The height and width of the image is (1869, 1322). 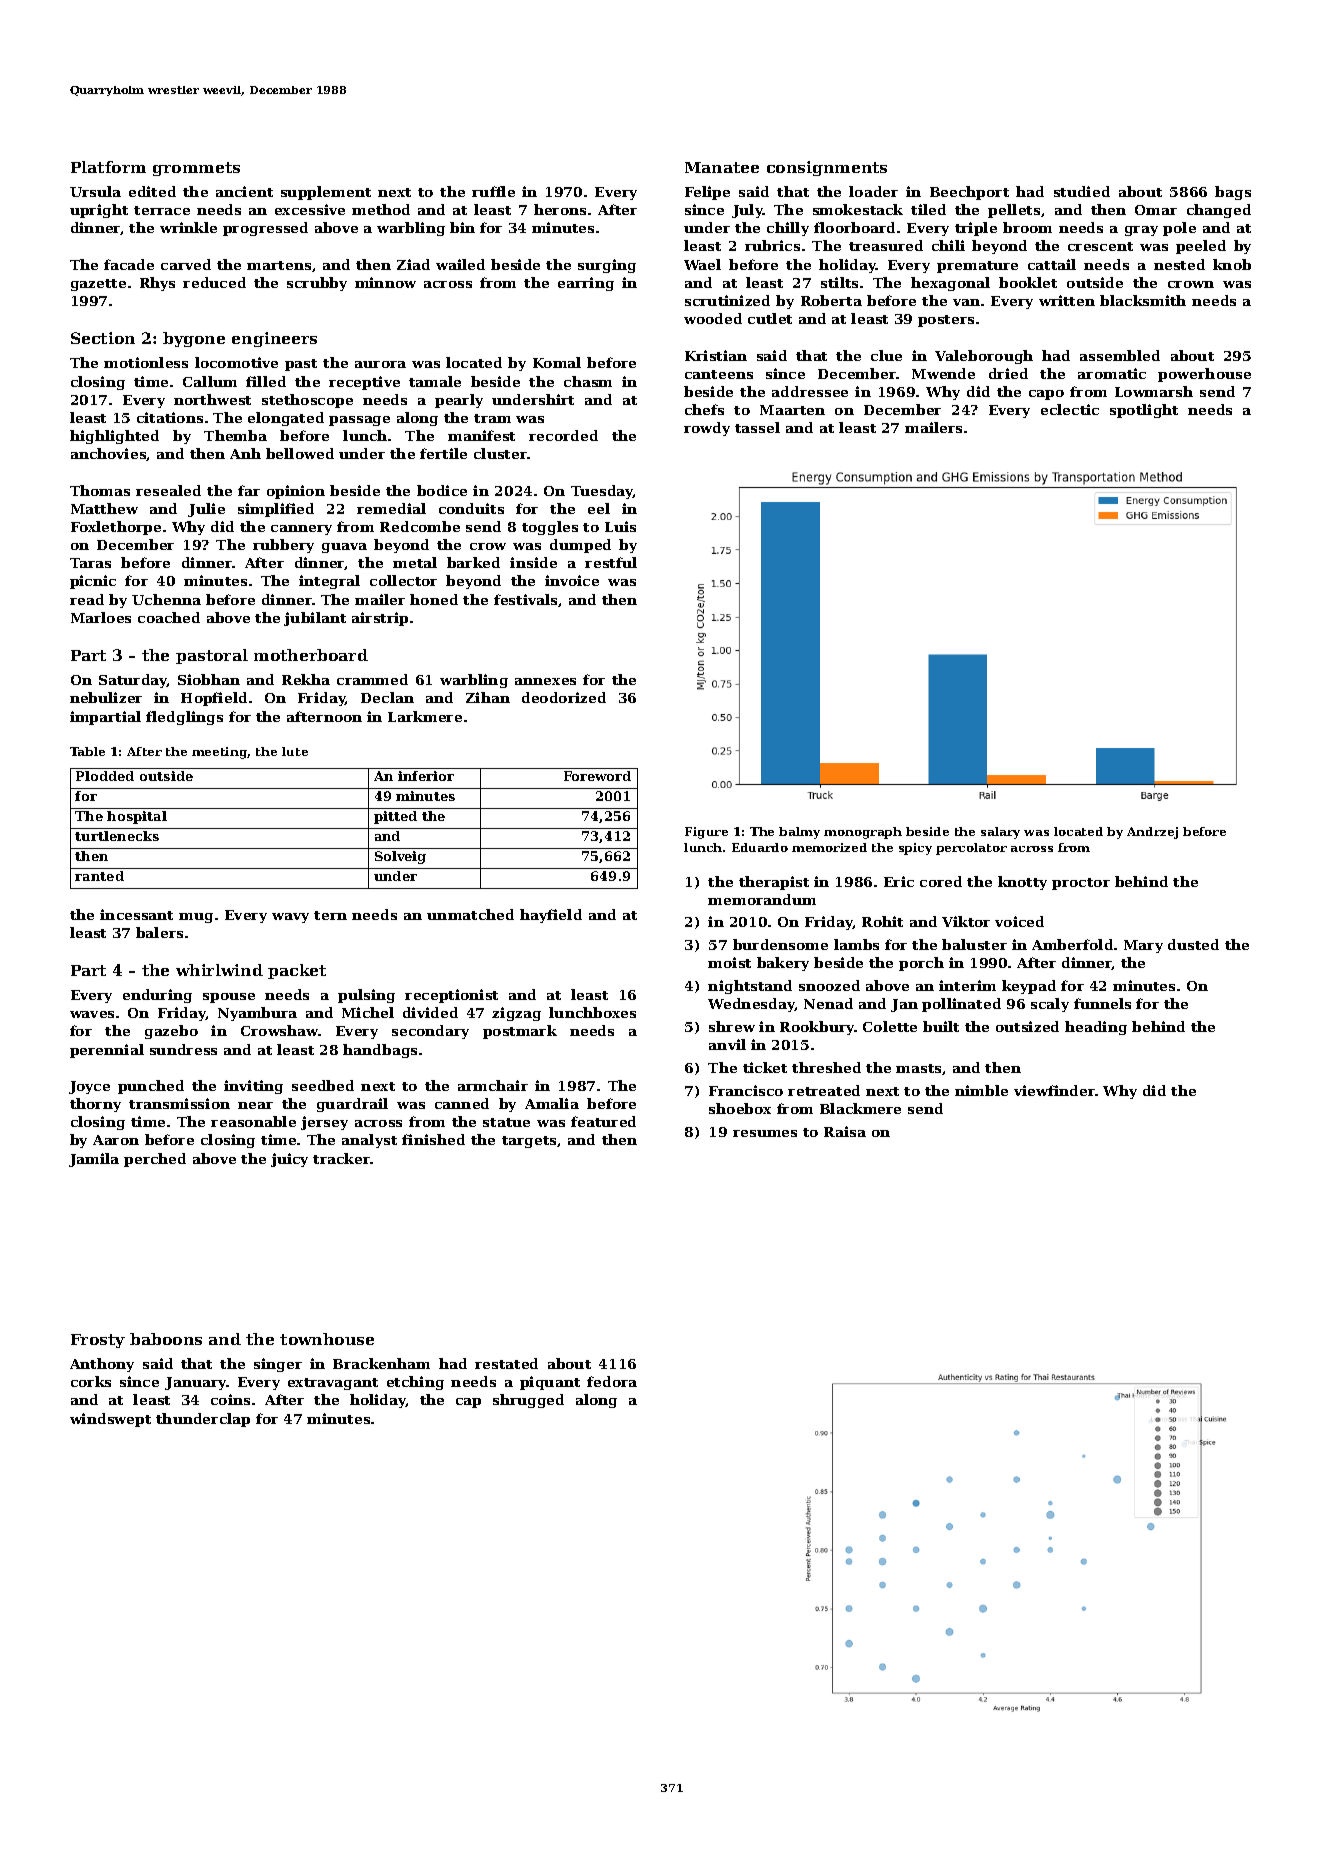 What do you see at coordinates (166, 1339) in the image?
I see `baboons` at bounding box center [166, 1339].
